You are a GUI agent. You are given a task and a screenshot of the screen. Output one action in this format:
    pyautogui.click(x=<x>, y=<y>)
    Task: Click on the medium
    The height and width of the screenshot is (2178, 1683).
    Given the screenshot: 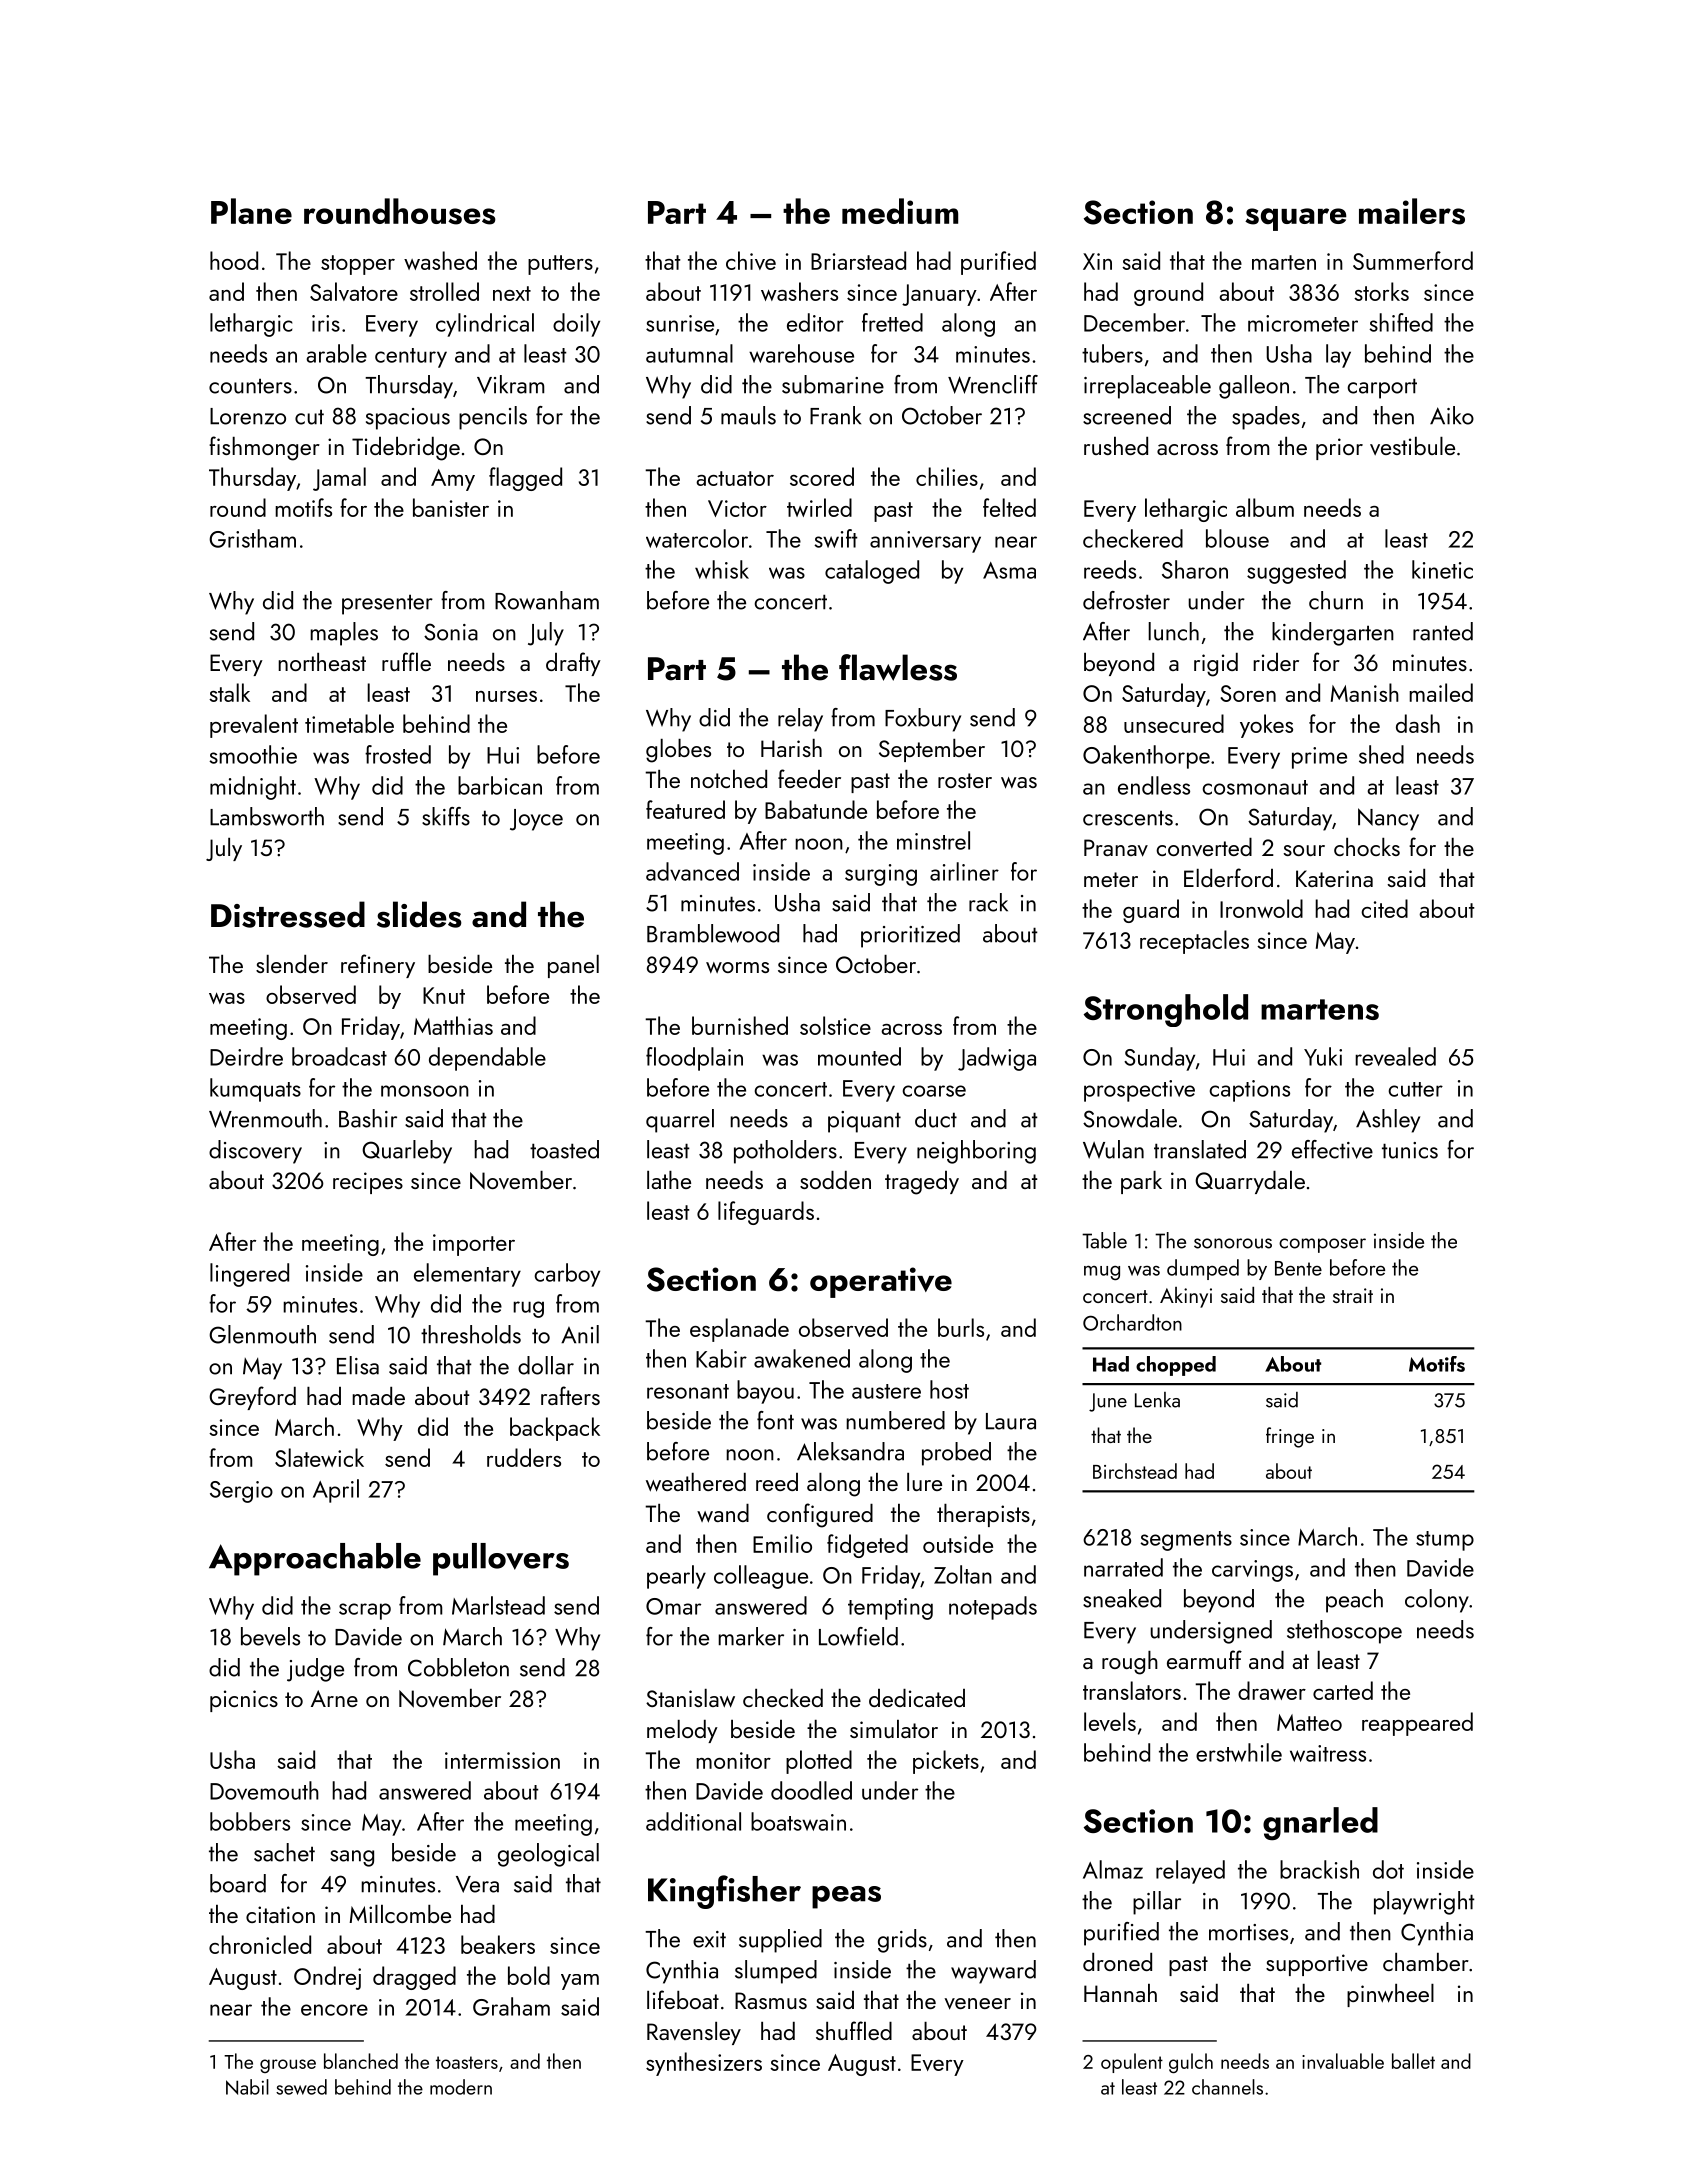 What is the action you would take?
    pyautogui.click(x=900, y=211)
